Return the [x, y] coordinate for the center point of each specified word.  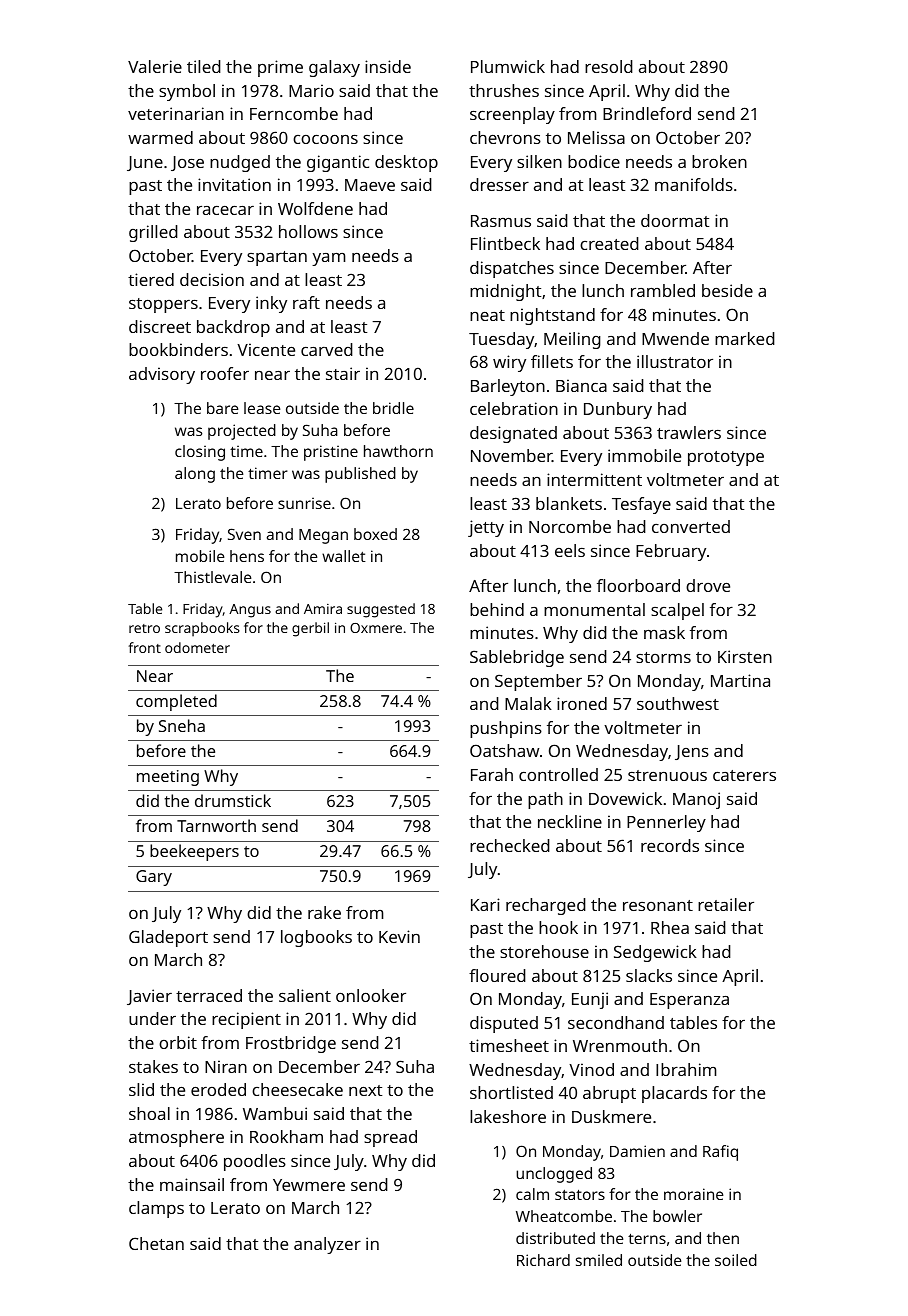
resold [609, 66]
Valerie [155, 66]
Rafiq [720, 1153]
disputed [504, 1024]
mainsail [192, 1184]
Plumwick [508, 66]
